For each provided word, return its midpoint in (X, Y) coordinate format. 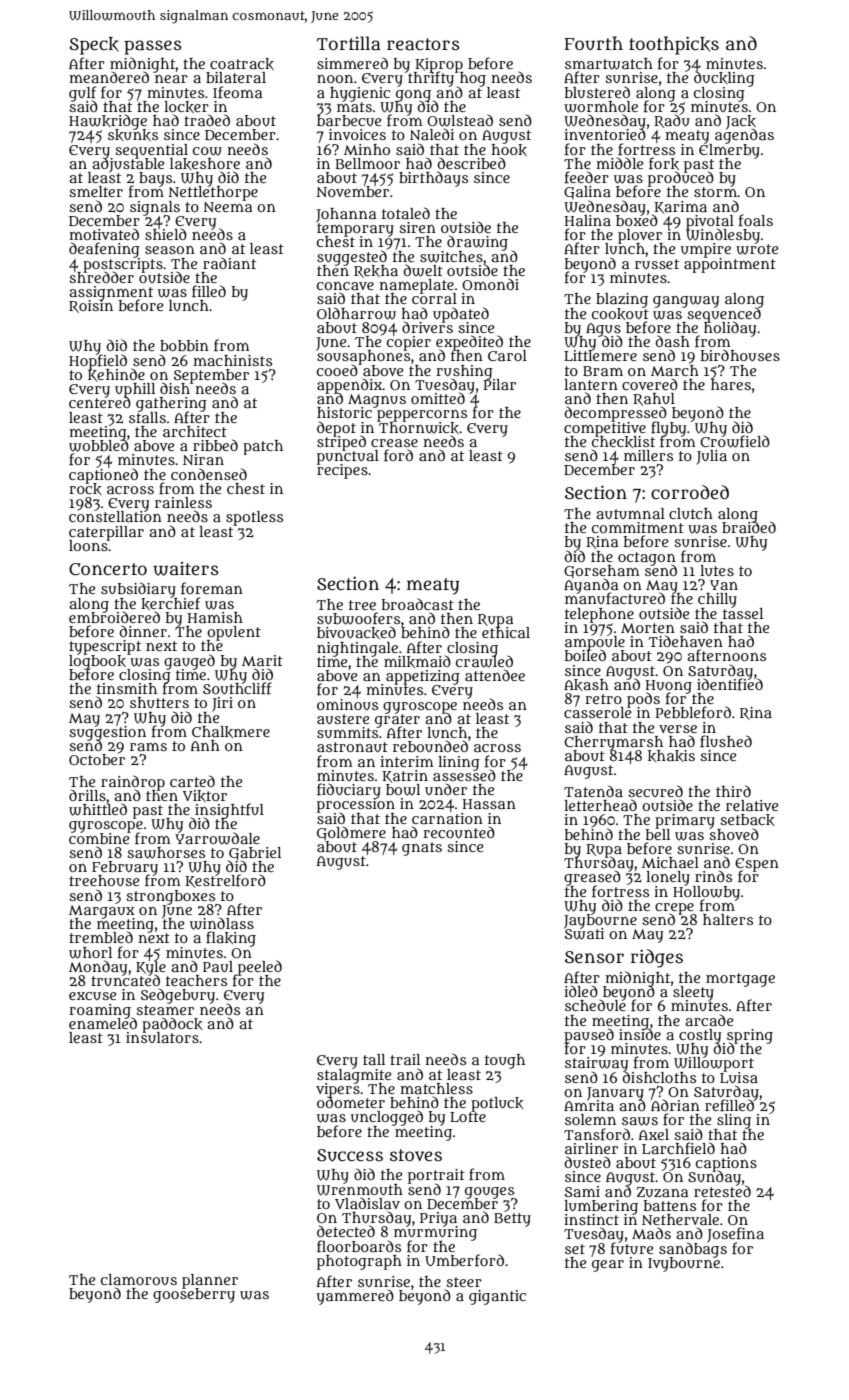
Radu (672, 121)
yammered (355, 1297)
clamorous (139, 1279)
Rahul (654, 400)
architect (195, 431)
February (125, 868)
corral (434, 298)
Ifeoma (237, 92)
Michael (670, 862)
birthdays (433, 179)
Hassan (489, 804)
